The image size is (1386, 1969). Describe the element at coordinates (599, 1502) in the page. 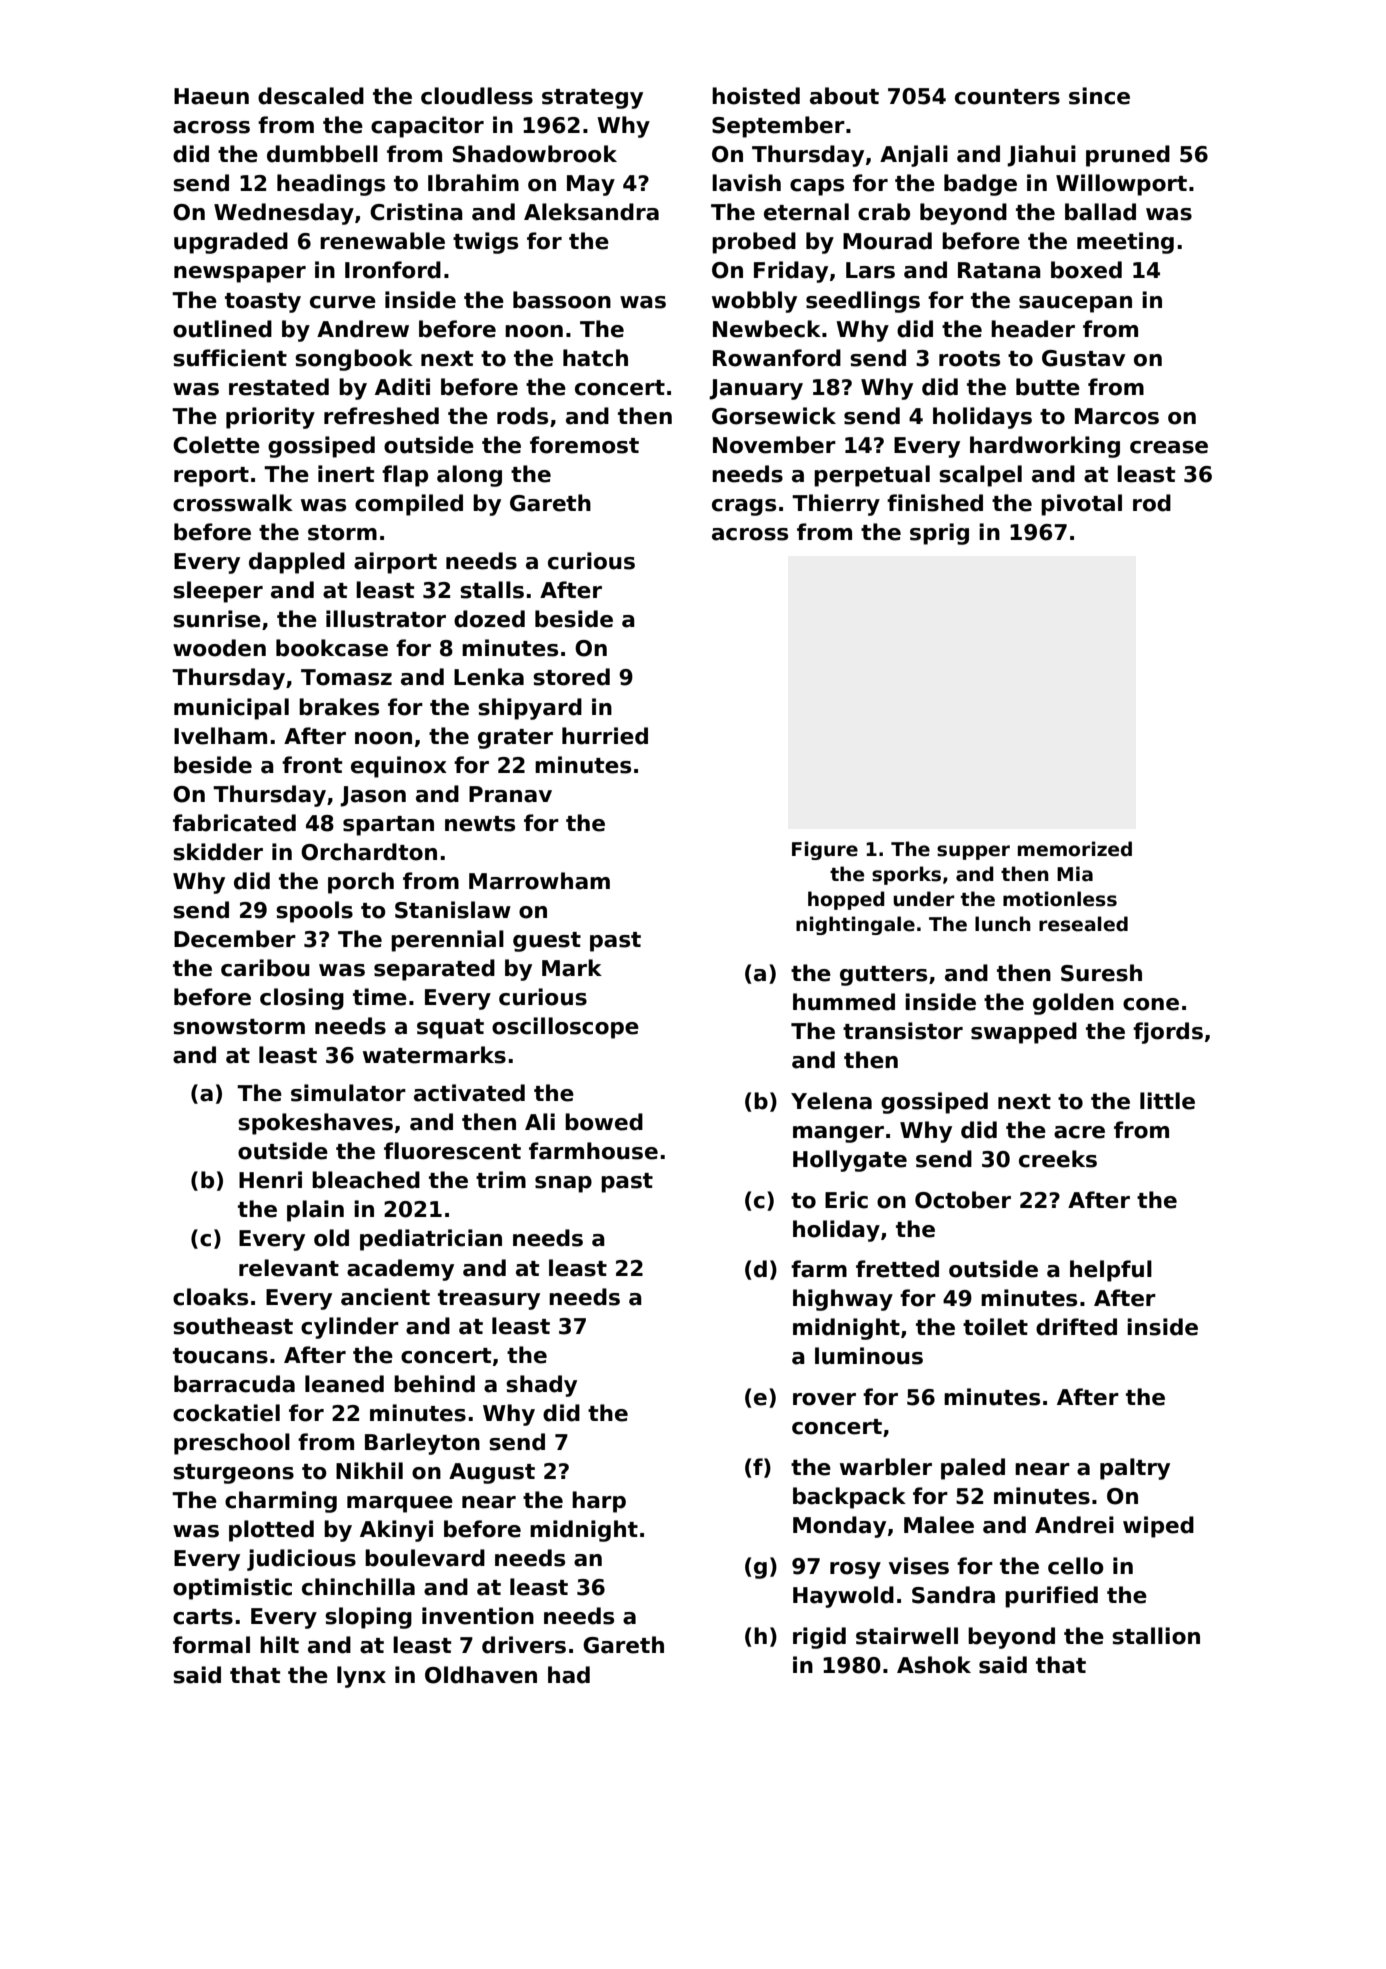

I see `harp` at that location.
